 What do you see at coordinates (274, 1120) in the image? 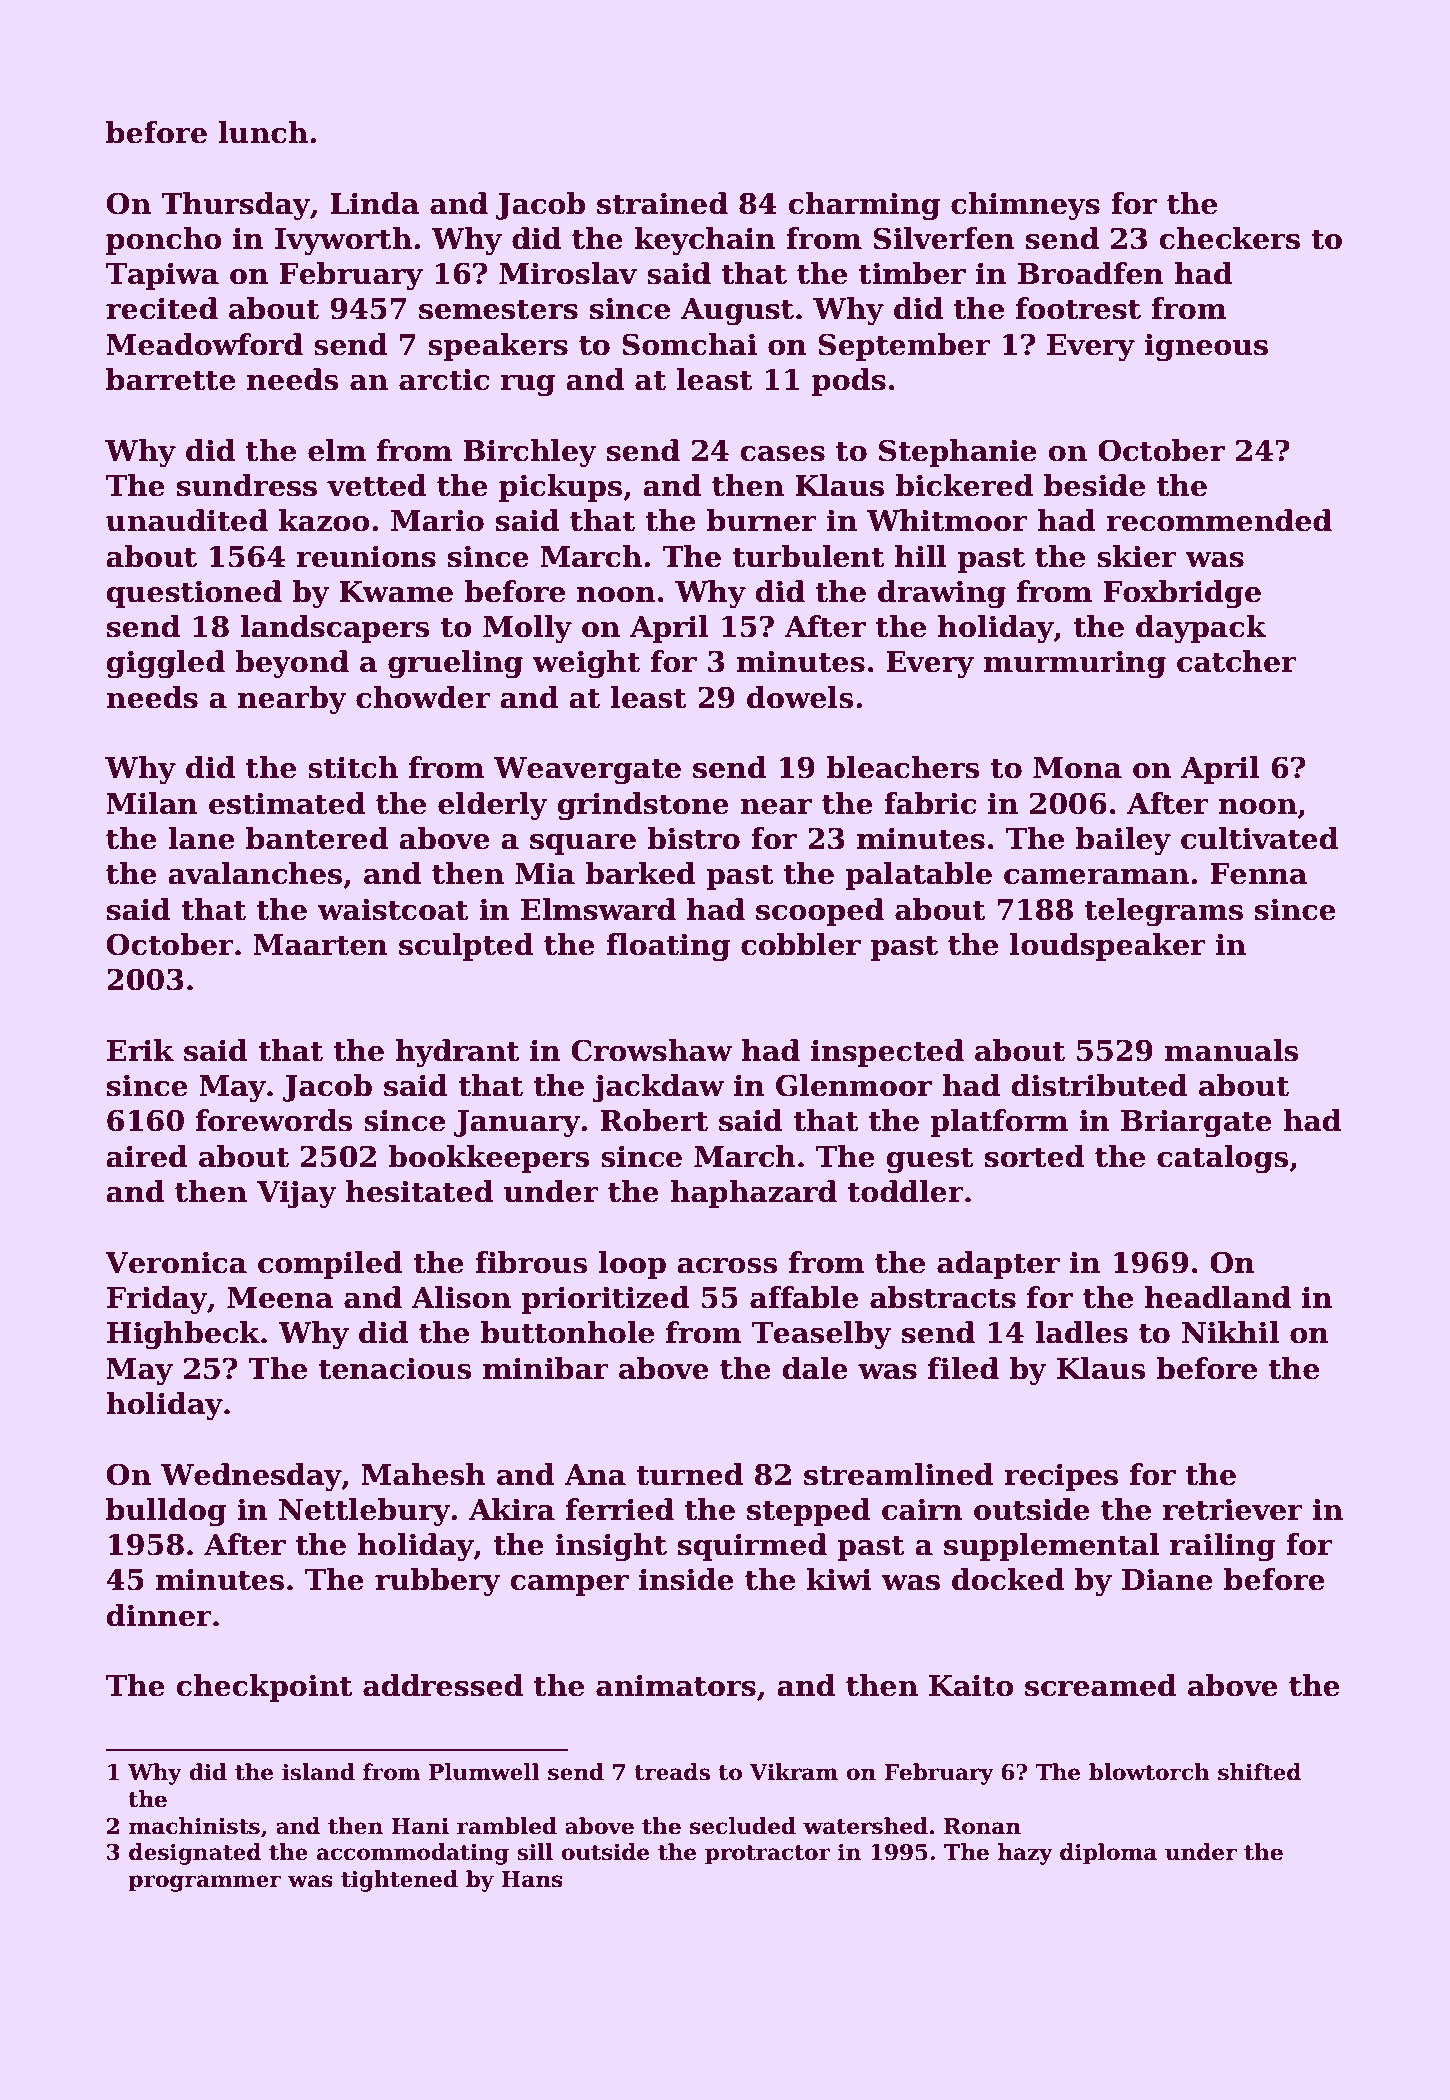
I see `forewords` at bounding box center [274, 1120].
